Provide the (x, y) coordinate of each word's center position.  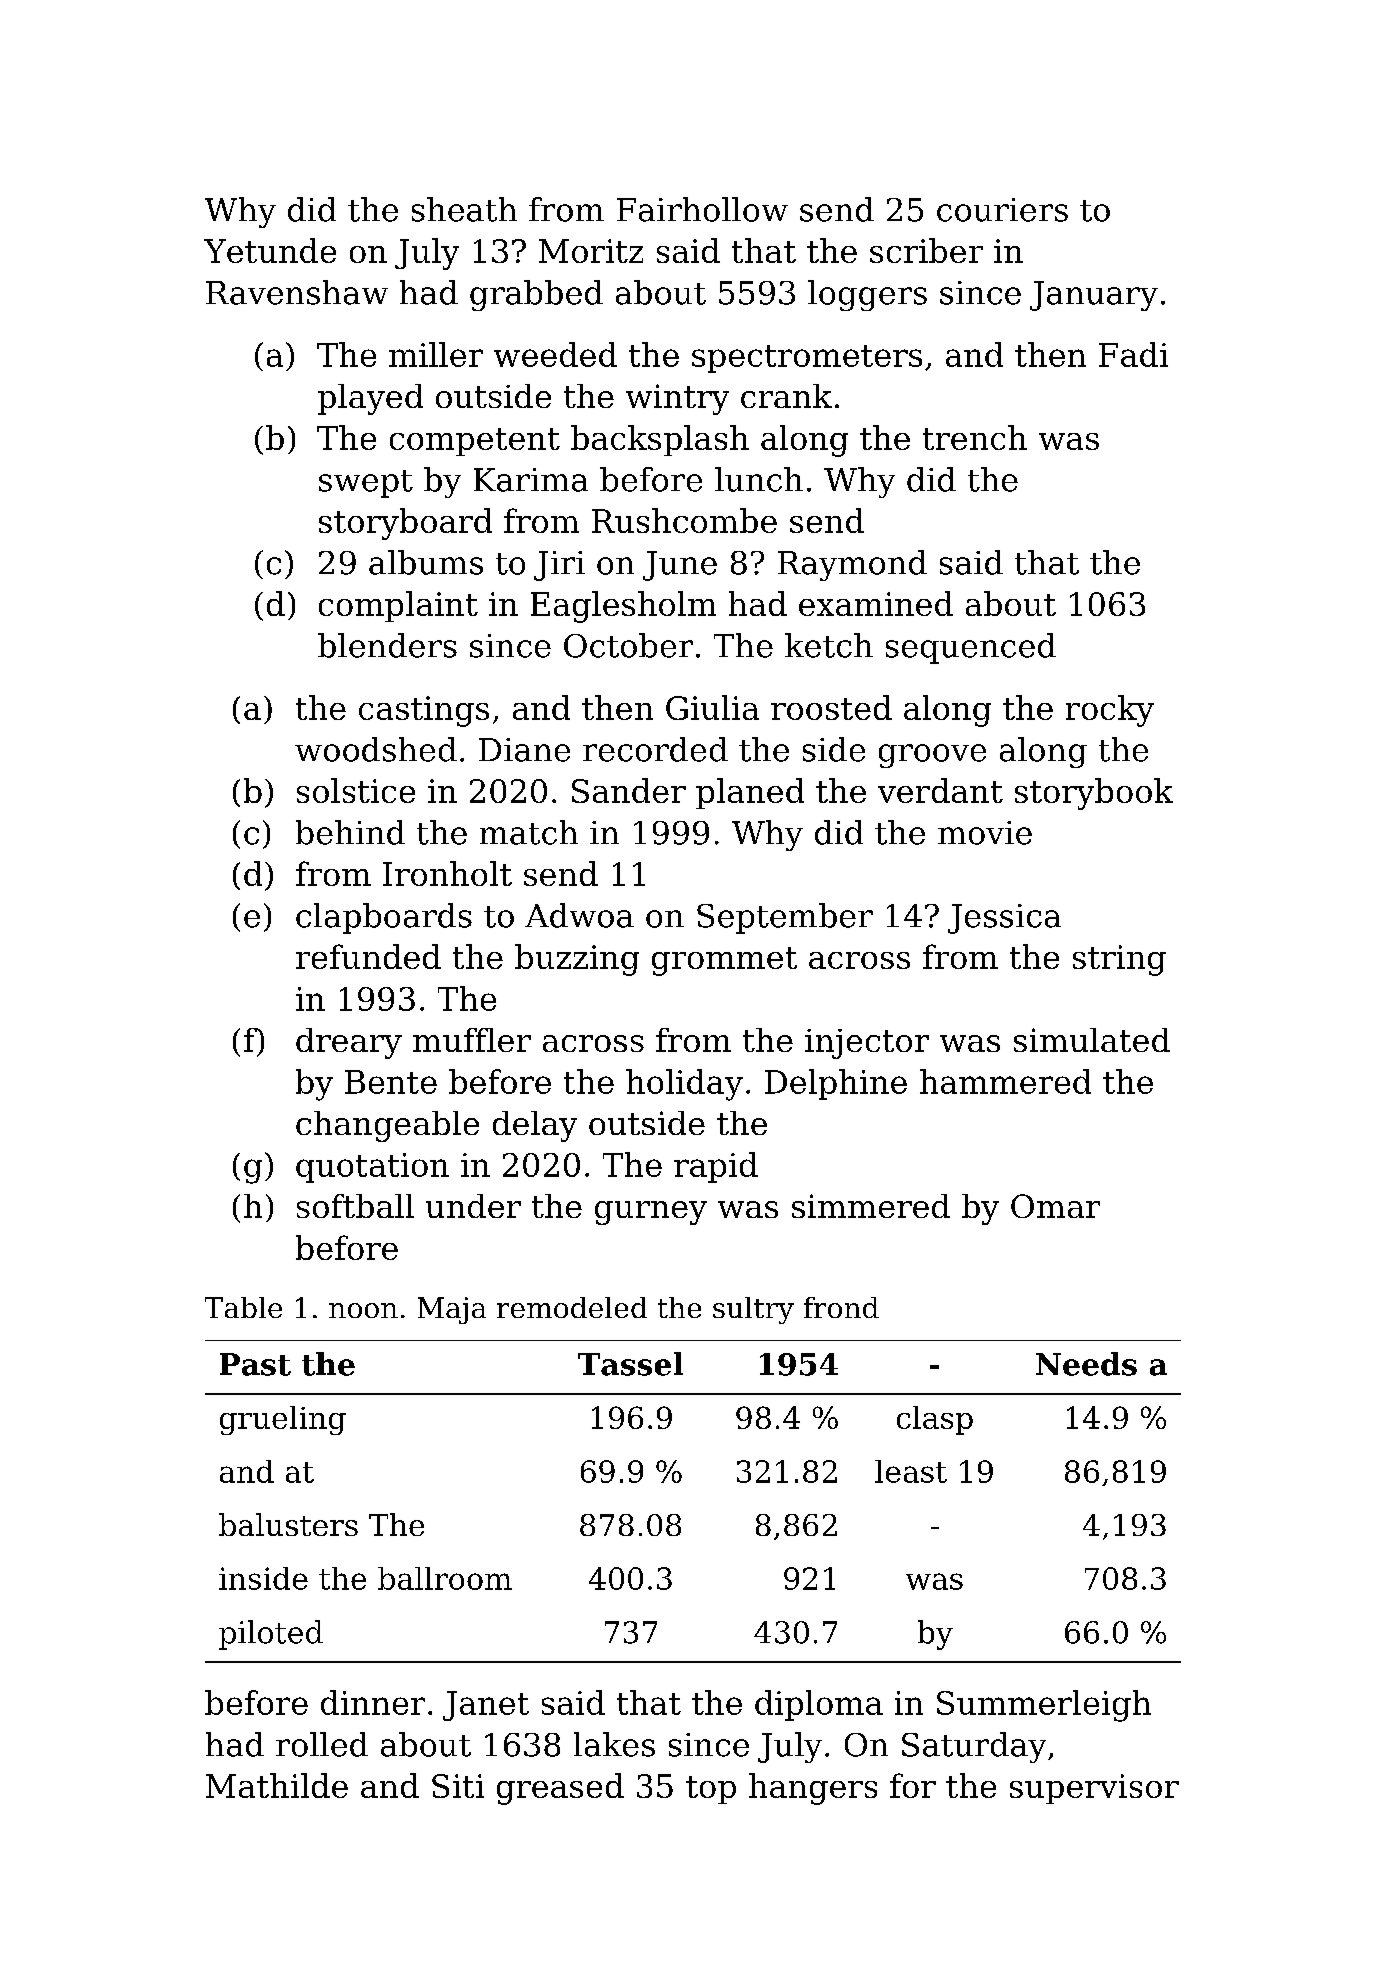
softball (355, 1206)
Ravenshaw (297, 292)
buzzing (577, 960)
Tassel (630, 1364)
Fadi (1133, 354)
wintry (677, 399)
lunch (759, 479)
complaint (398, 606)
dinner (373, 1702)
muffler (472, 1040)
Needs (1086, 1364)
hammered (1005, 1081)
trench (975, 437)
